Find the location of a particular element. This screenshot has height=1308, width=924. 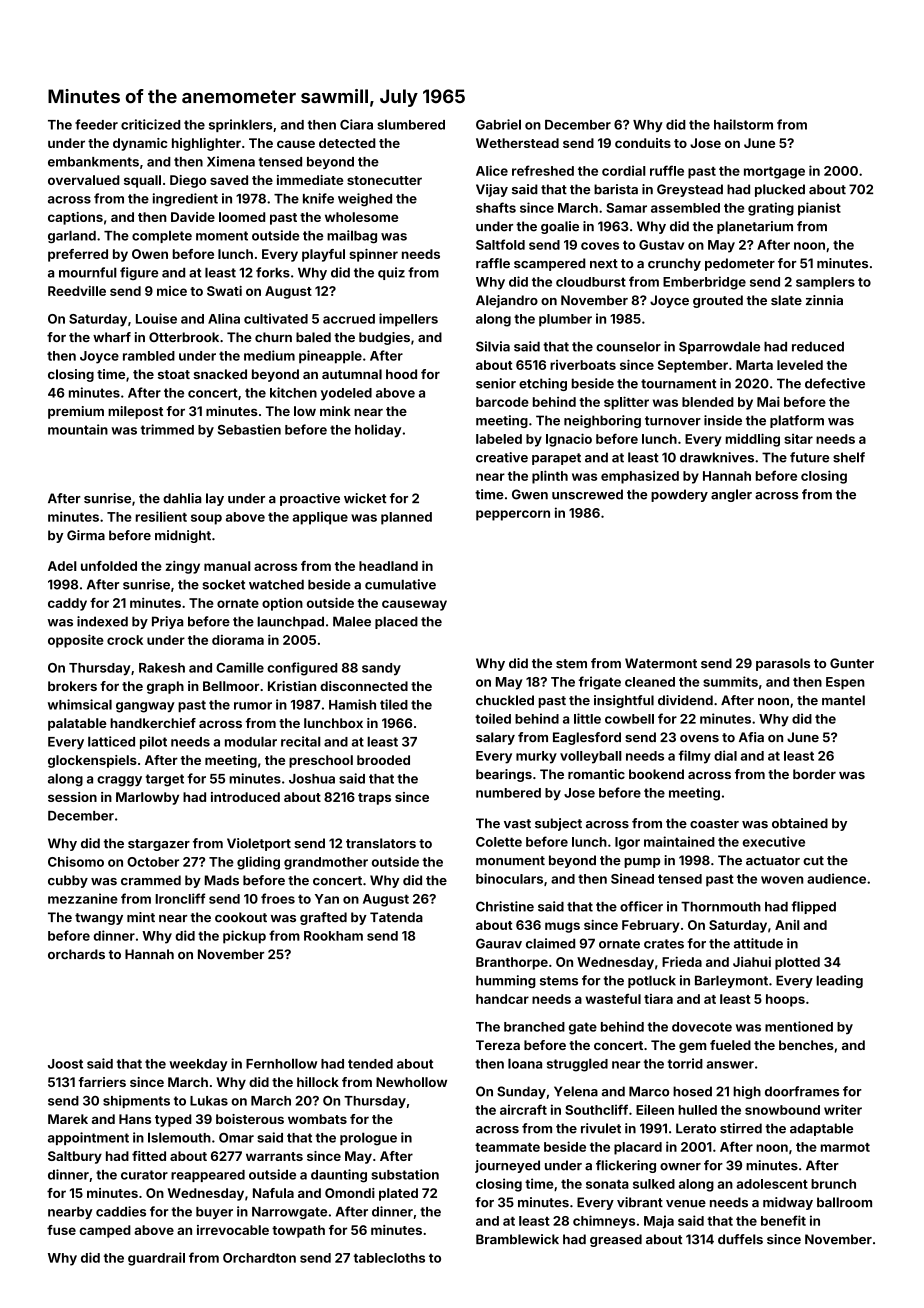

Gabriel is located at coordinates (498, 124).
